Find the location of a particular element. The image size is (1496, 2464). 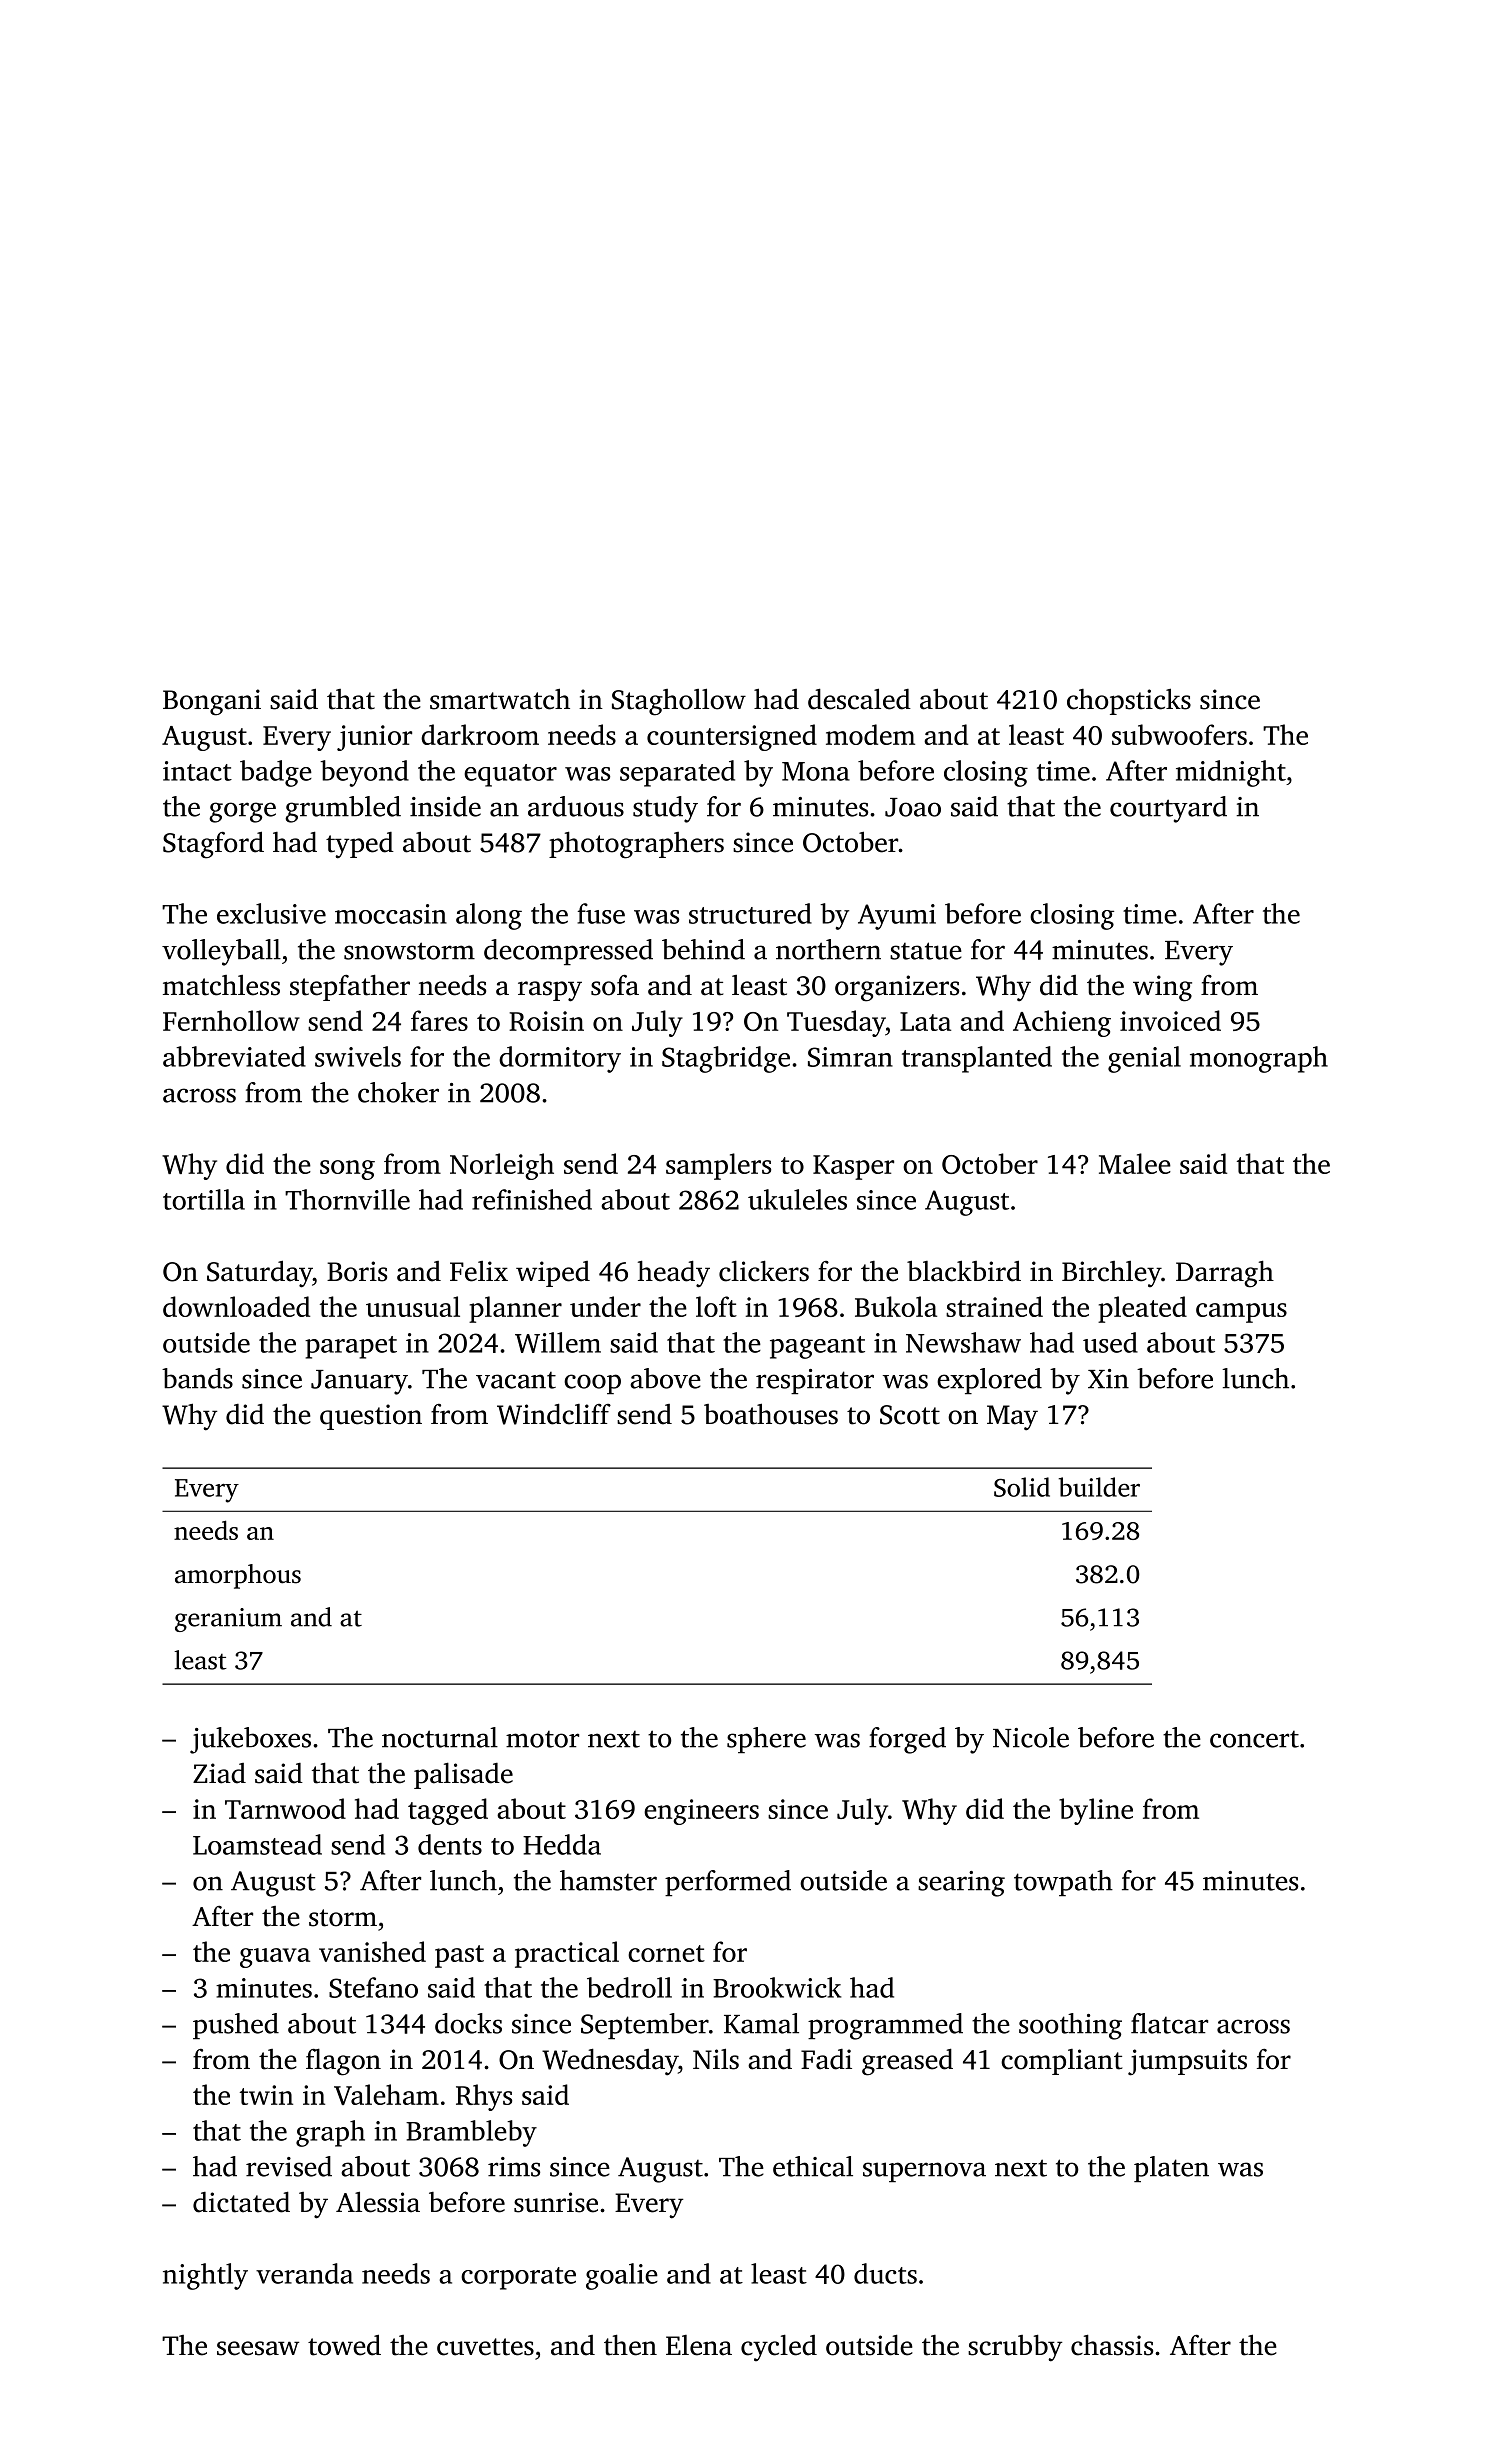

seesaw is located at coordinates (258, 2348).
